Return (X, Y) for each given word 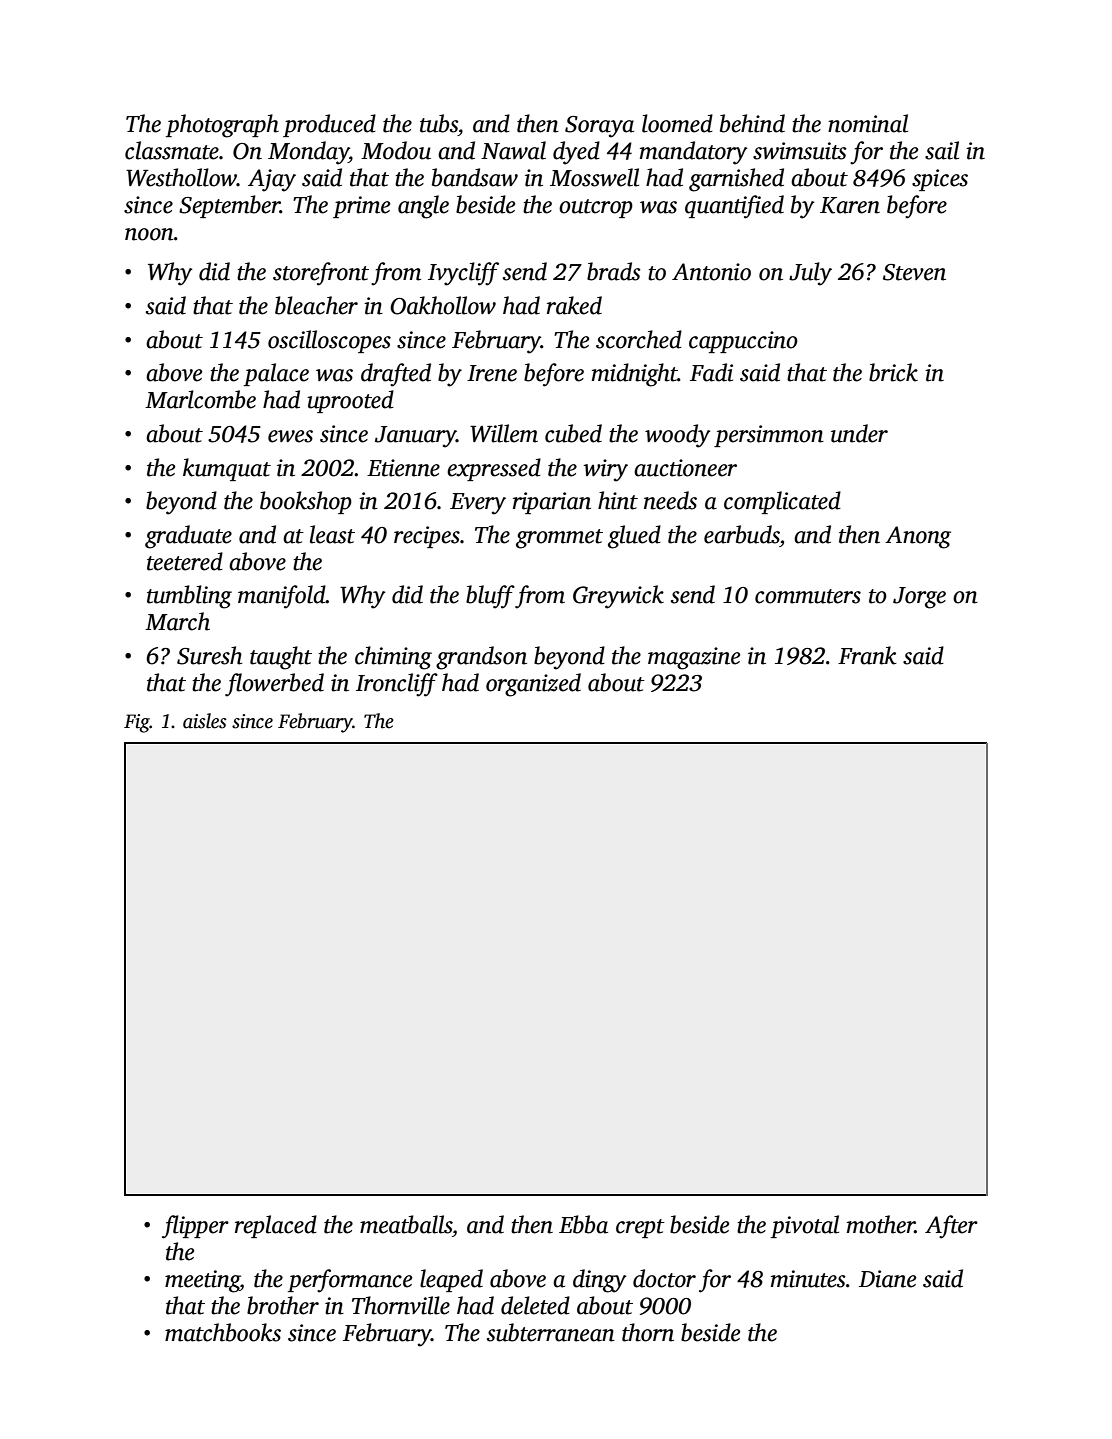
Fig (137, 723)
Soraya (599, 127)
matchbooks (223, 1332)
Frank (867, 655)
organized (533, 685)
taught (281, 658)
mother (881, 1224)
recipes (427, 537)
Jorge (919, 598)
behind (752, 123)
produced (329, 125)
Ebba (583, 1224)
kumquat (227, 469)
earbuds (742, 534)
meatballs (406, 1224)
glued (634, 537)
